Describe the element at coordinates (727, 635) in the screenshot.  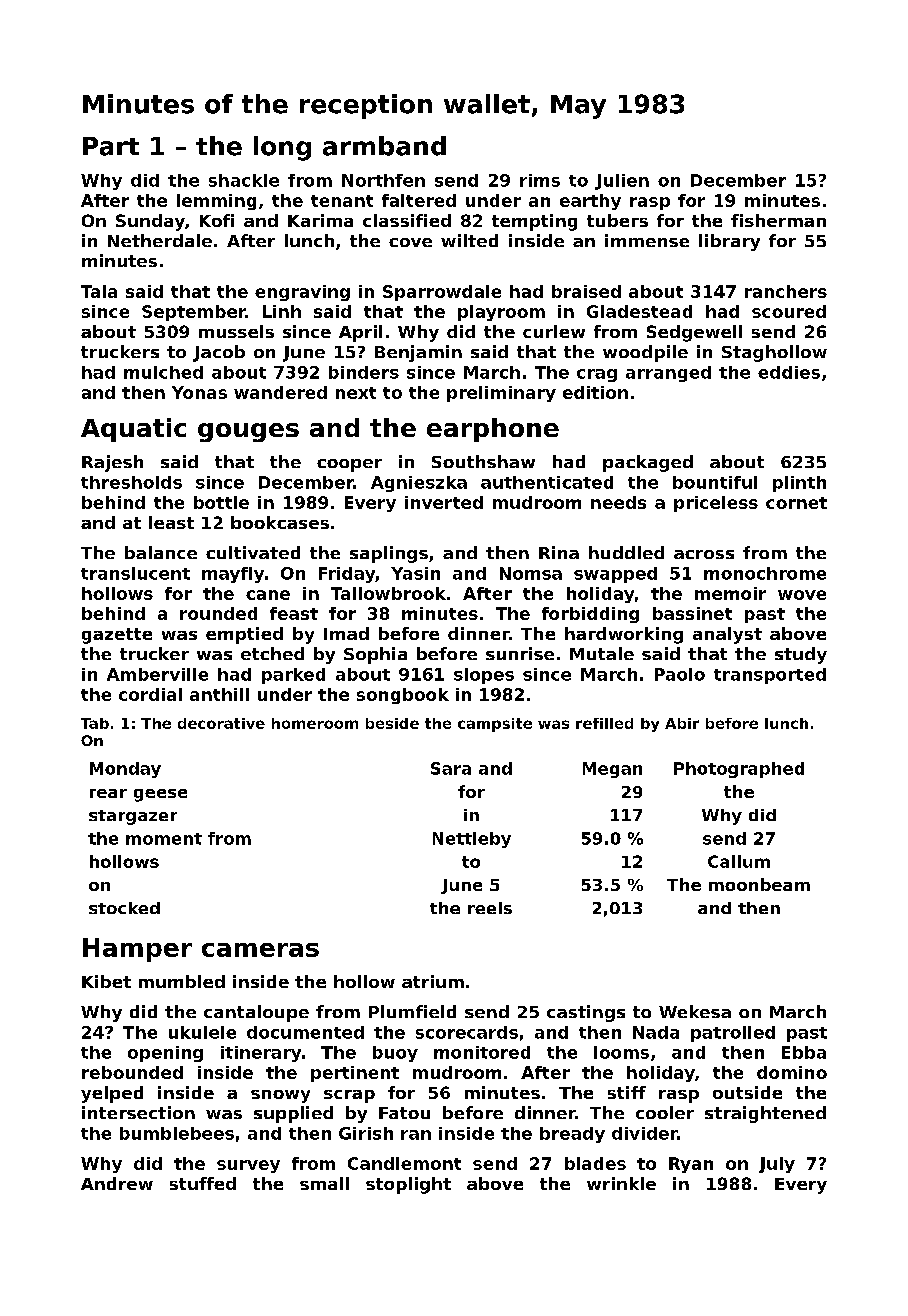
I see `analyst` at that location.
